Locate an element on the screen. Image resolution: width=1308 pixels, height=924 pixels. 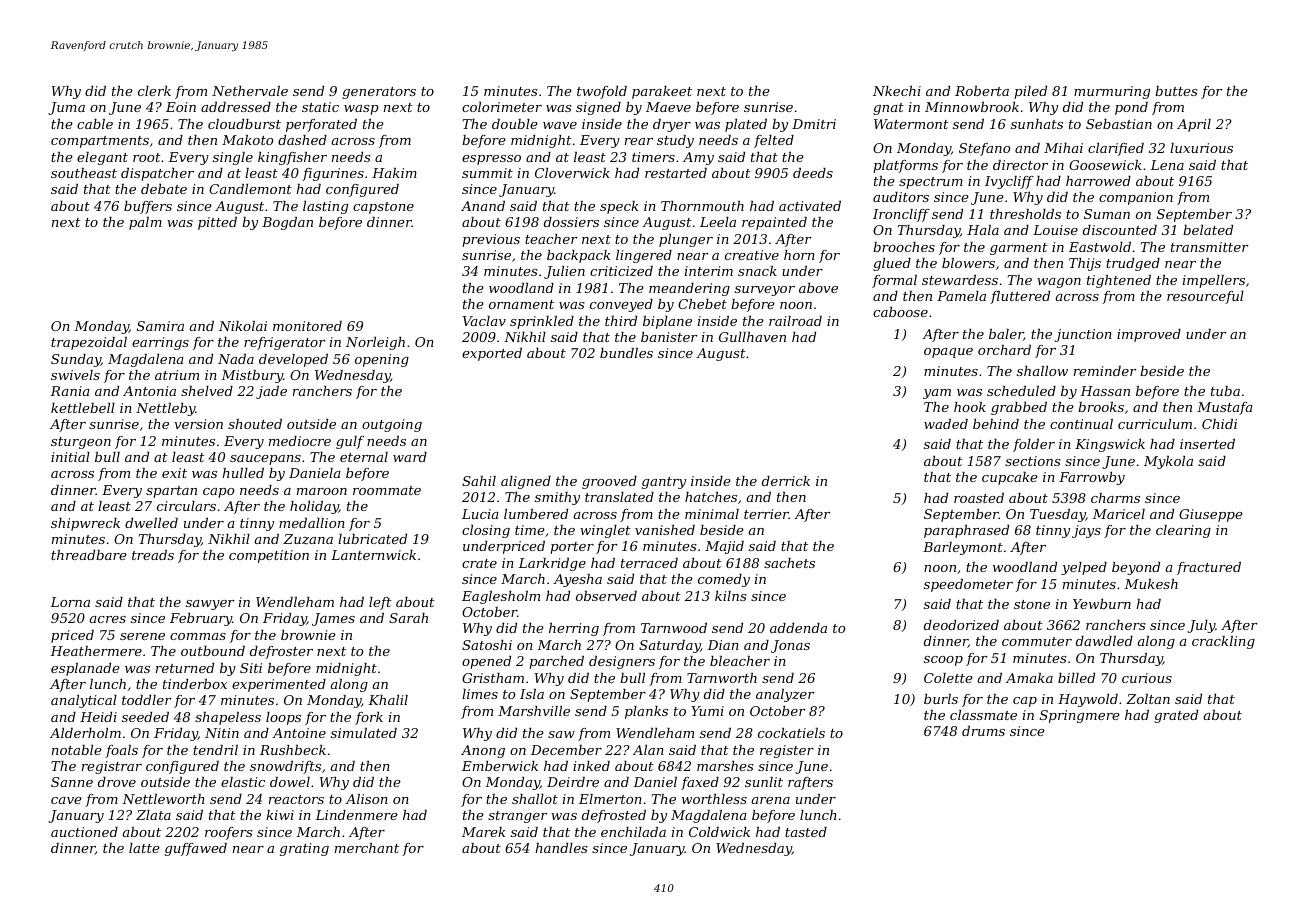
opaque is located at coordinates (948, 353).
